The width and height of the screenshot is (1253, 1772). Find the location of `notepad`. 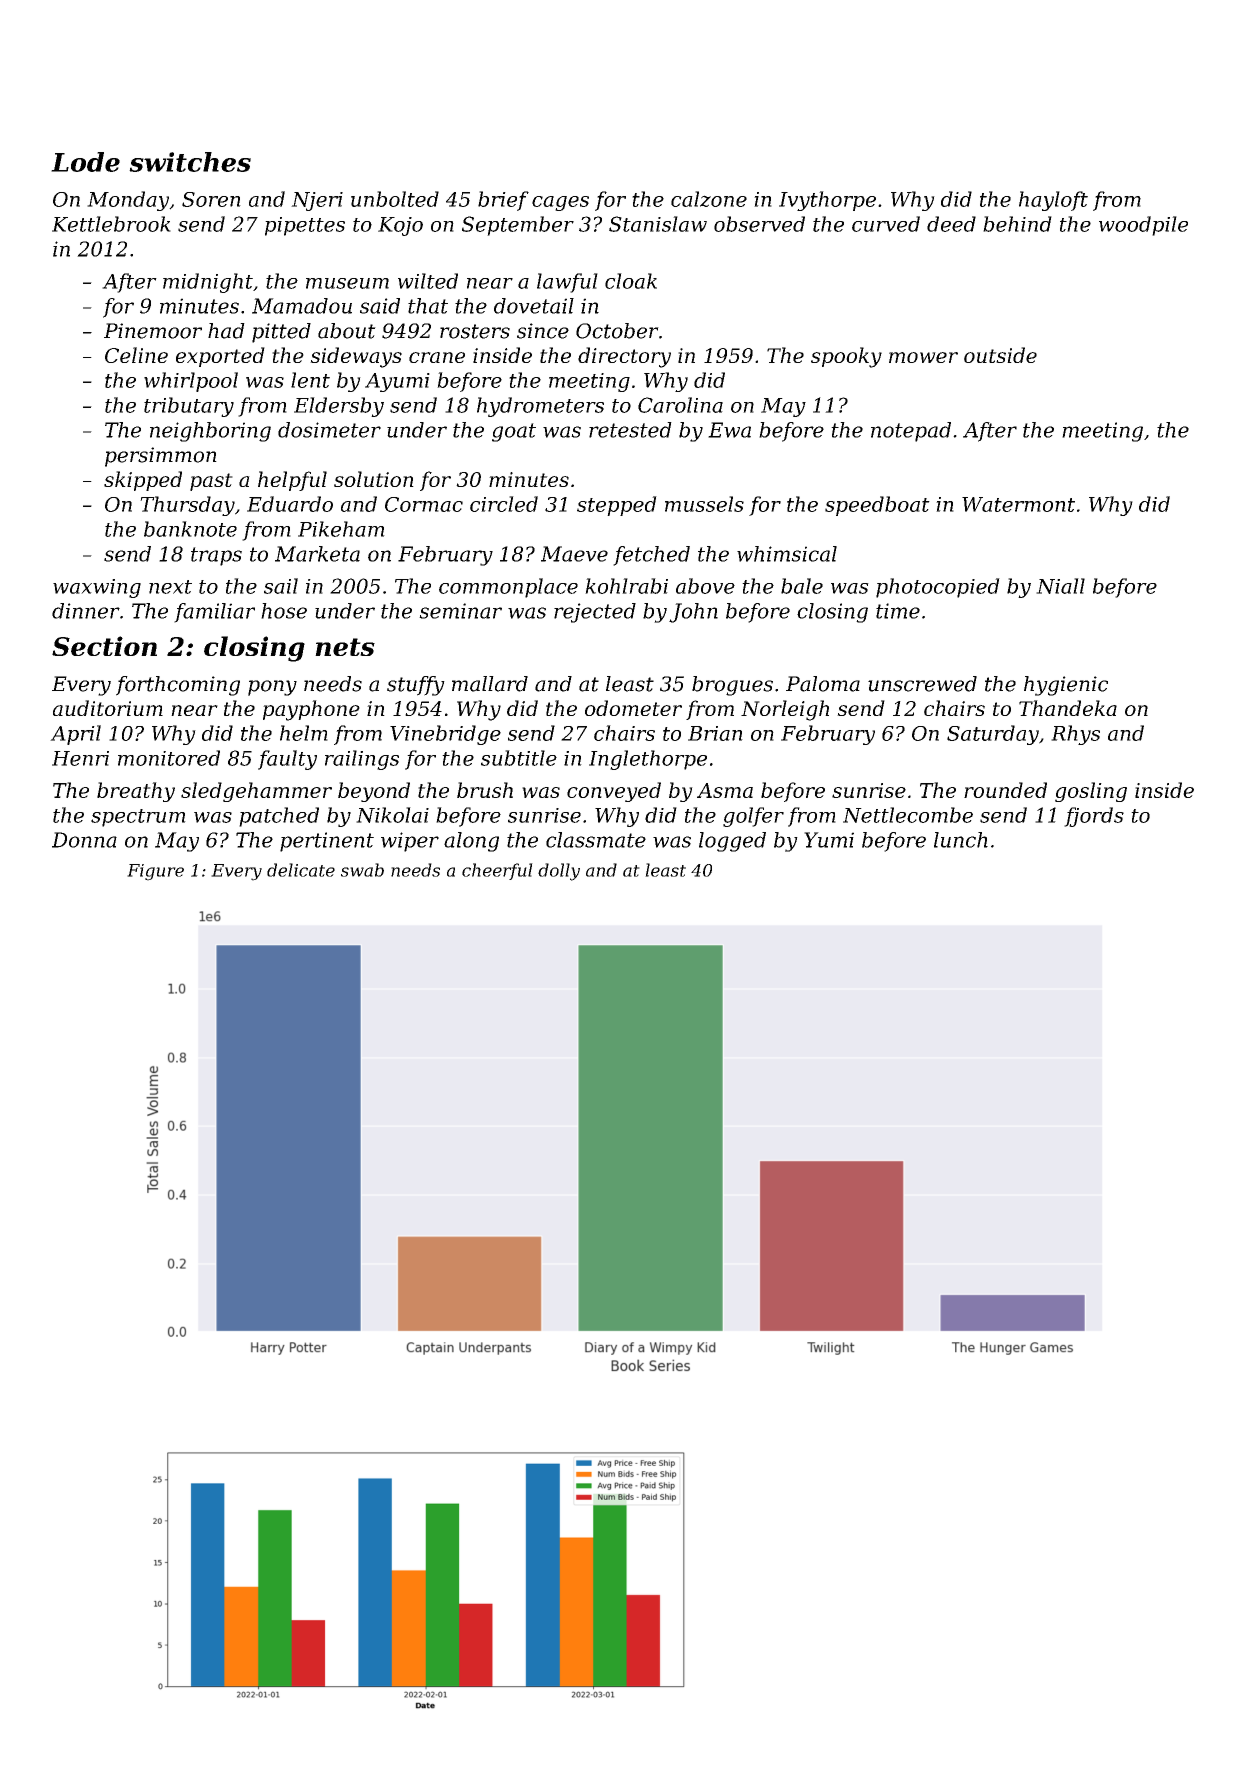

notepad is located at coordinates (911, 432).
